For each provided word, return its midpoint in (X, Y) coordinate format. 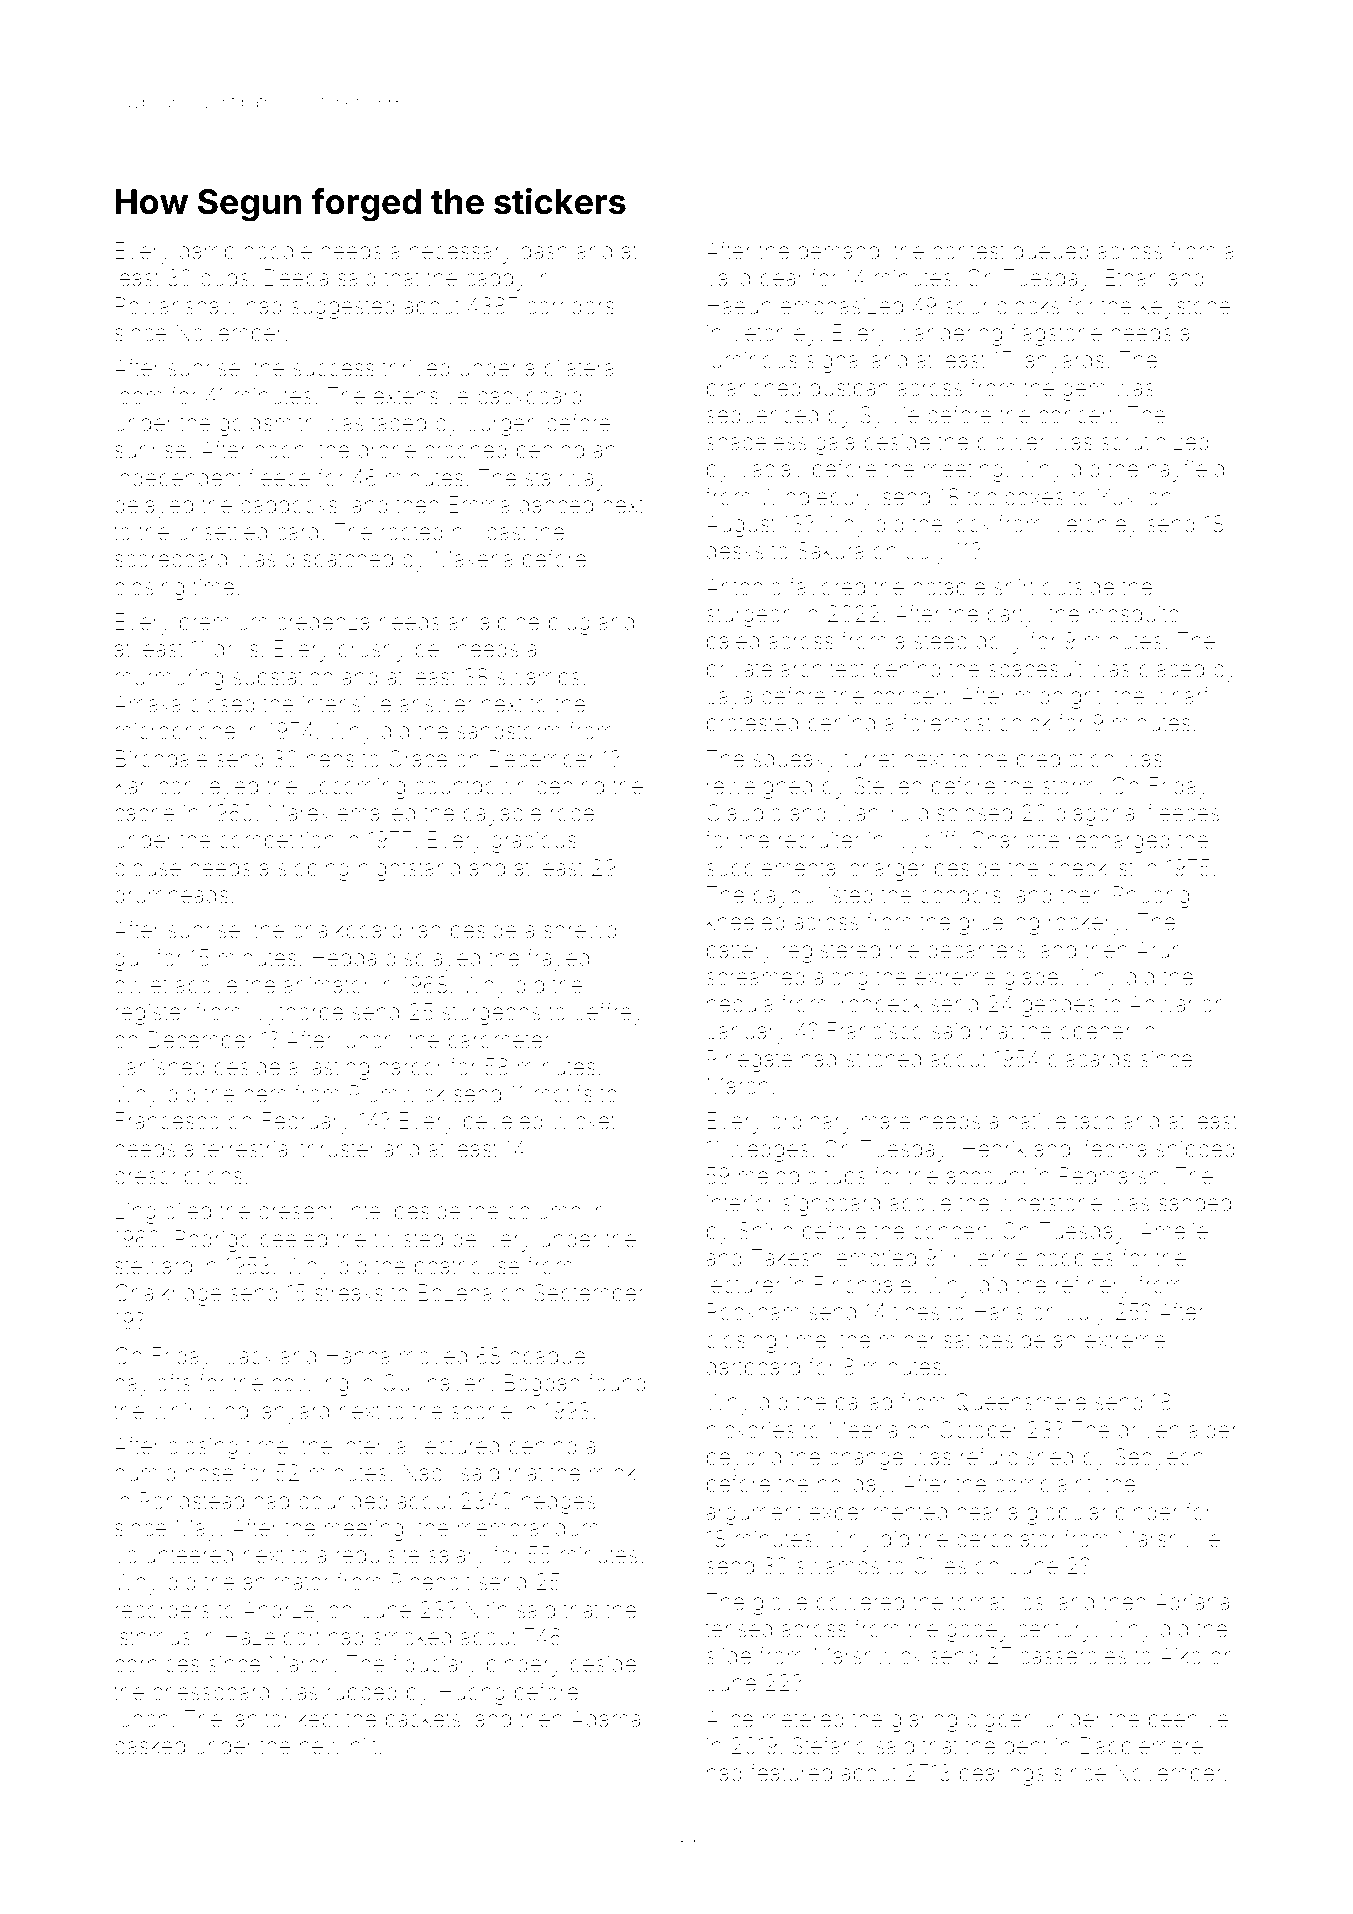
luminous (752, 359)
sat (957, 1341)
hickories (751, 1430)
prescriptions (178, 1178)
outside (1078, 587)
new (320, 1748)
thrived (416, 368)
